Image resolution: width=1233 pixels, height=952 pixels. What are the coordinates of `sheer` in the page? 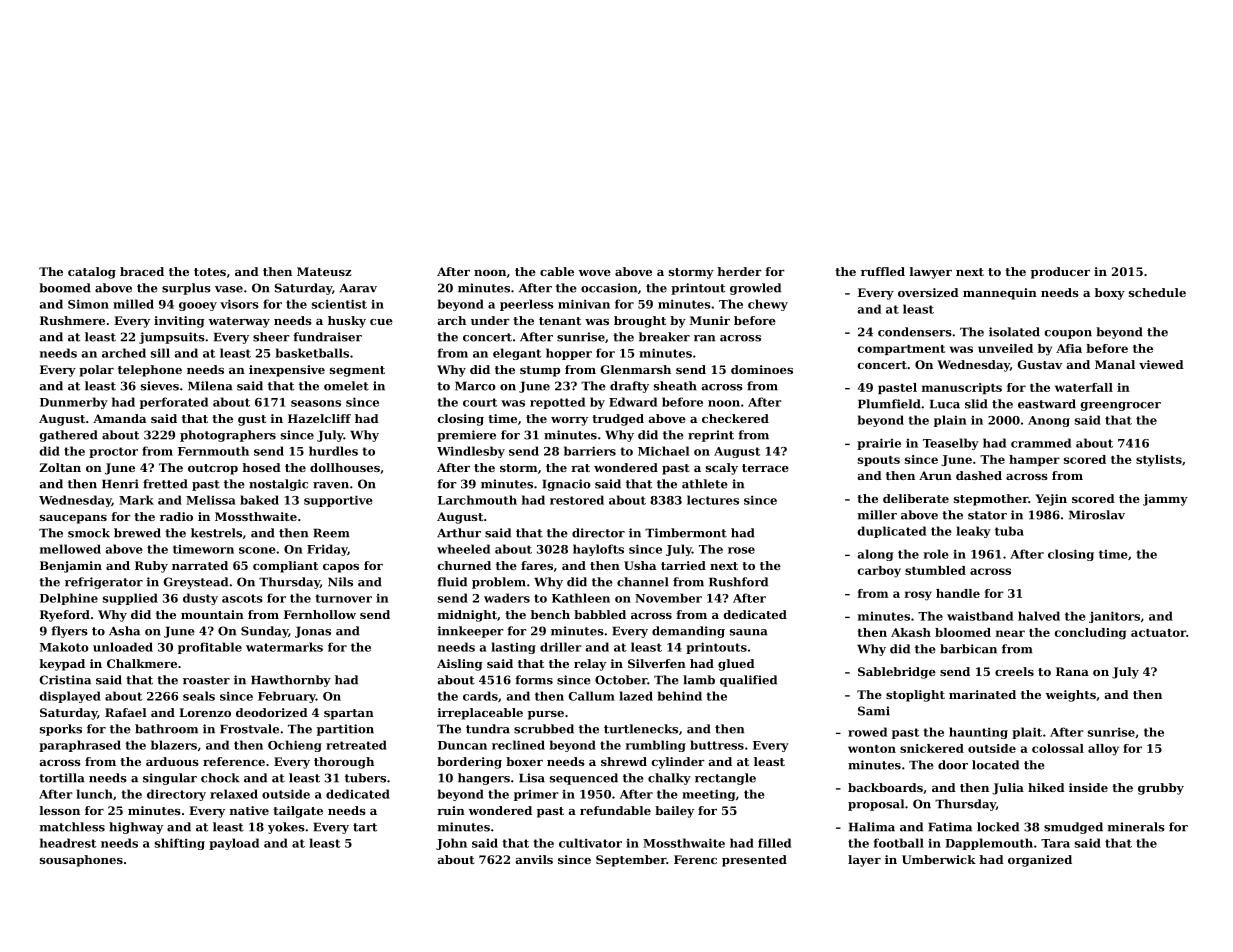 It's located at (271, 337).
